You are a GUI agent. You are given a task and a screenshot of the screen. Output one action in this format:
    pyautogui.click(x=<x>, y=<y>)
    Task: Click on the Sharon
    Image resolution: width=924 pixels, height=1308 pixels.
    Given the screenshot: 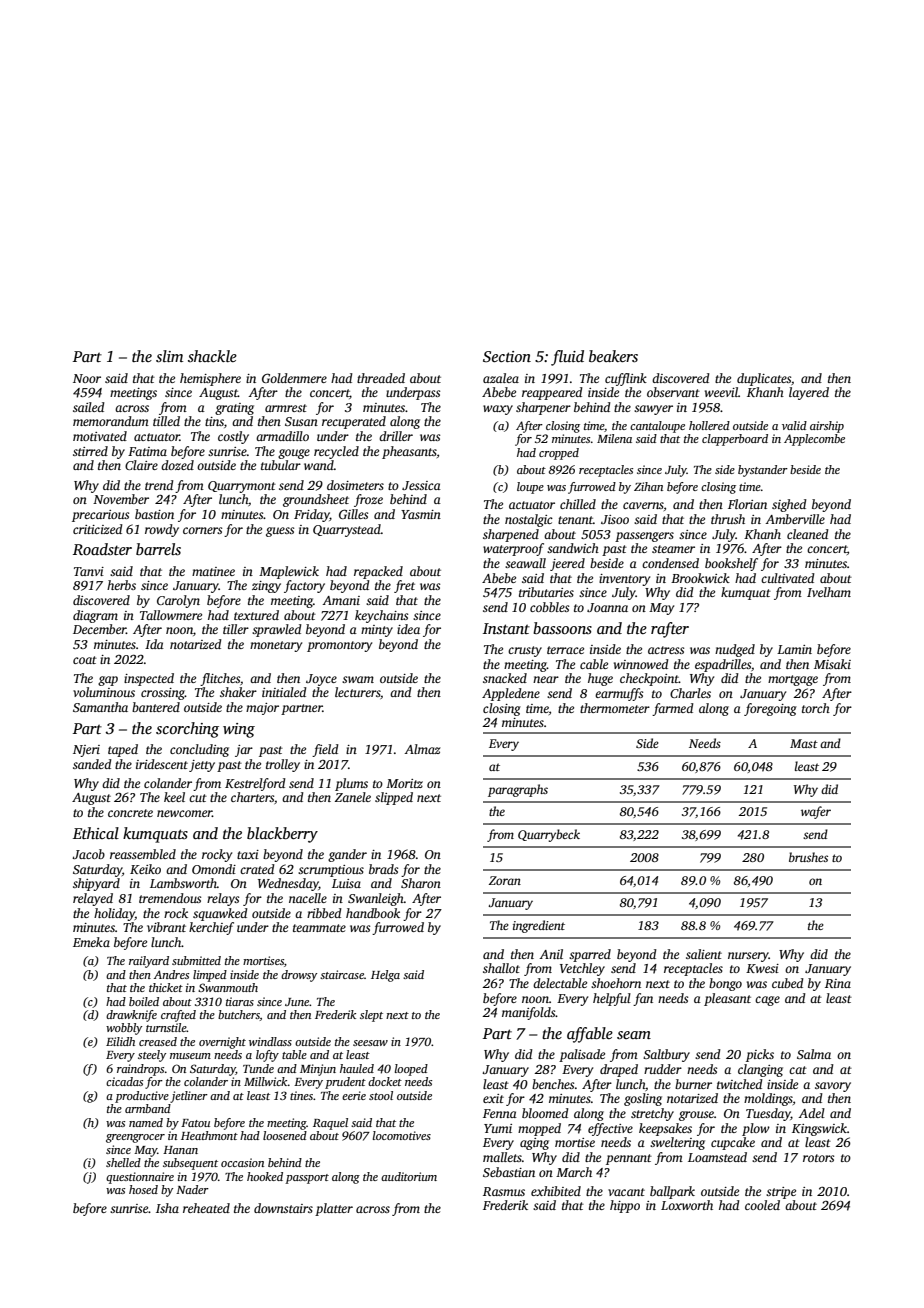 What is the action you would take?
    pyautogui.click(x=421, y=883)
